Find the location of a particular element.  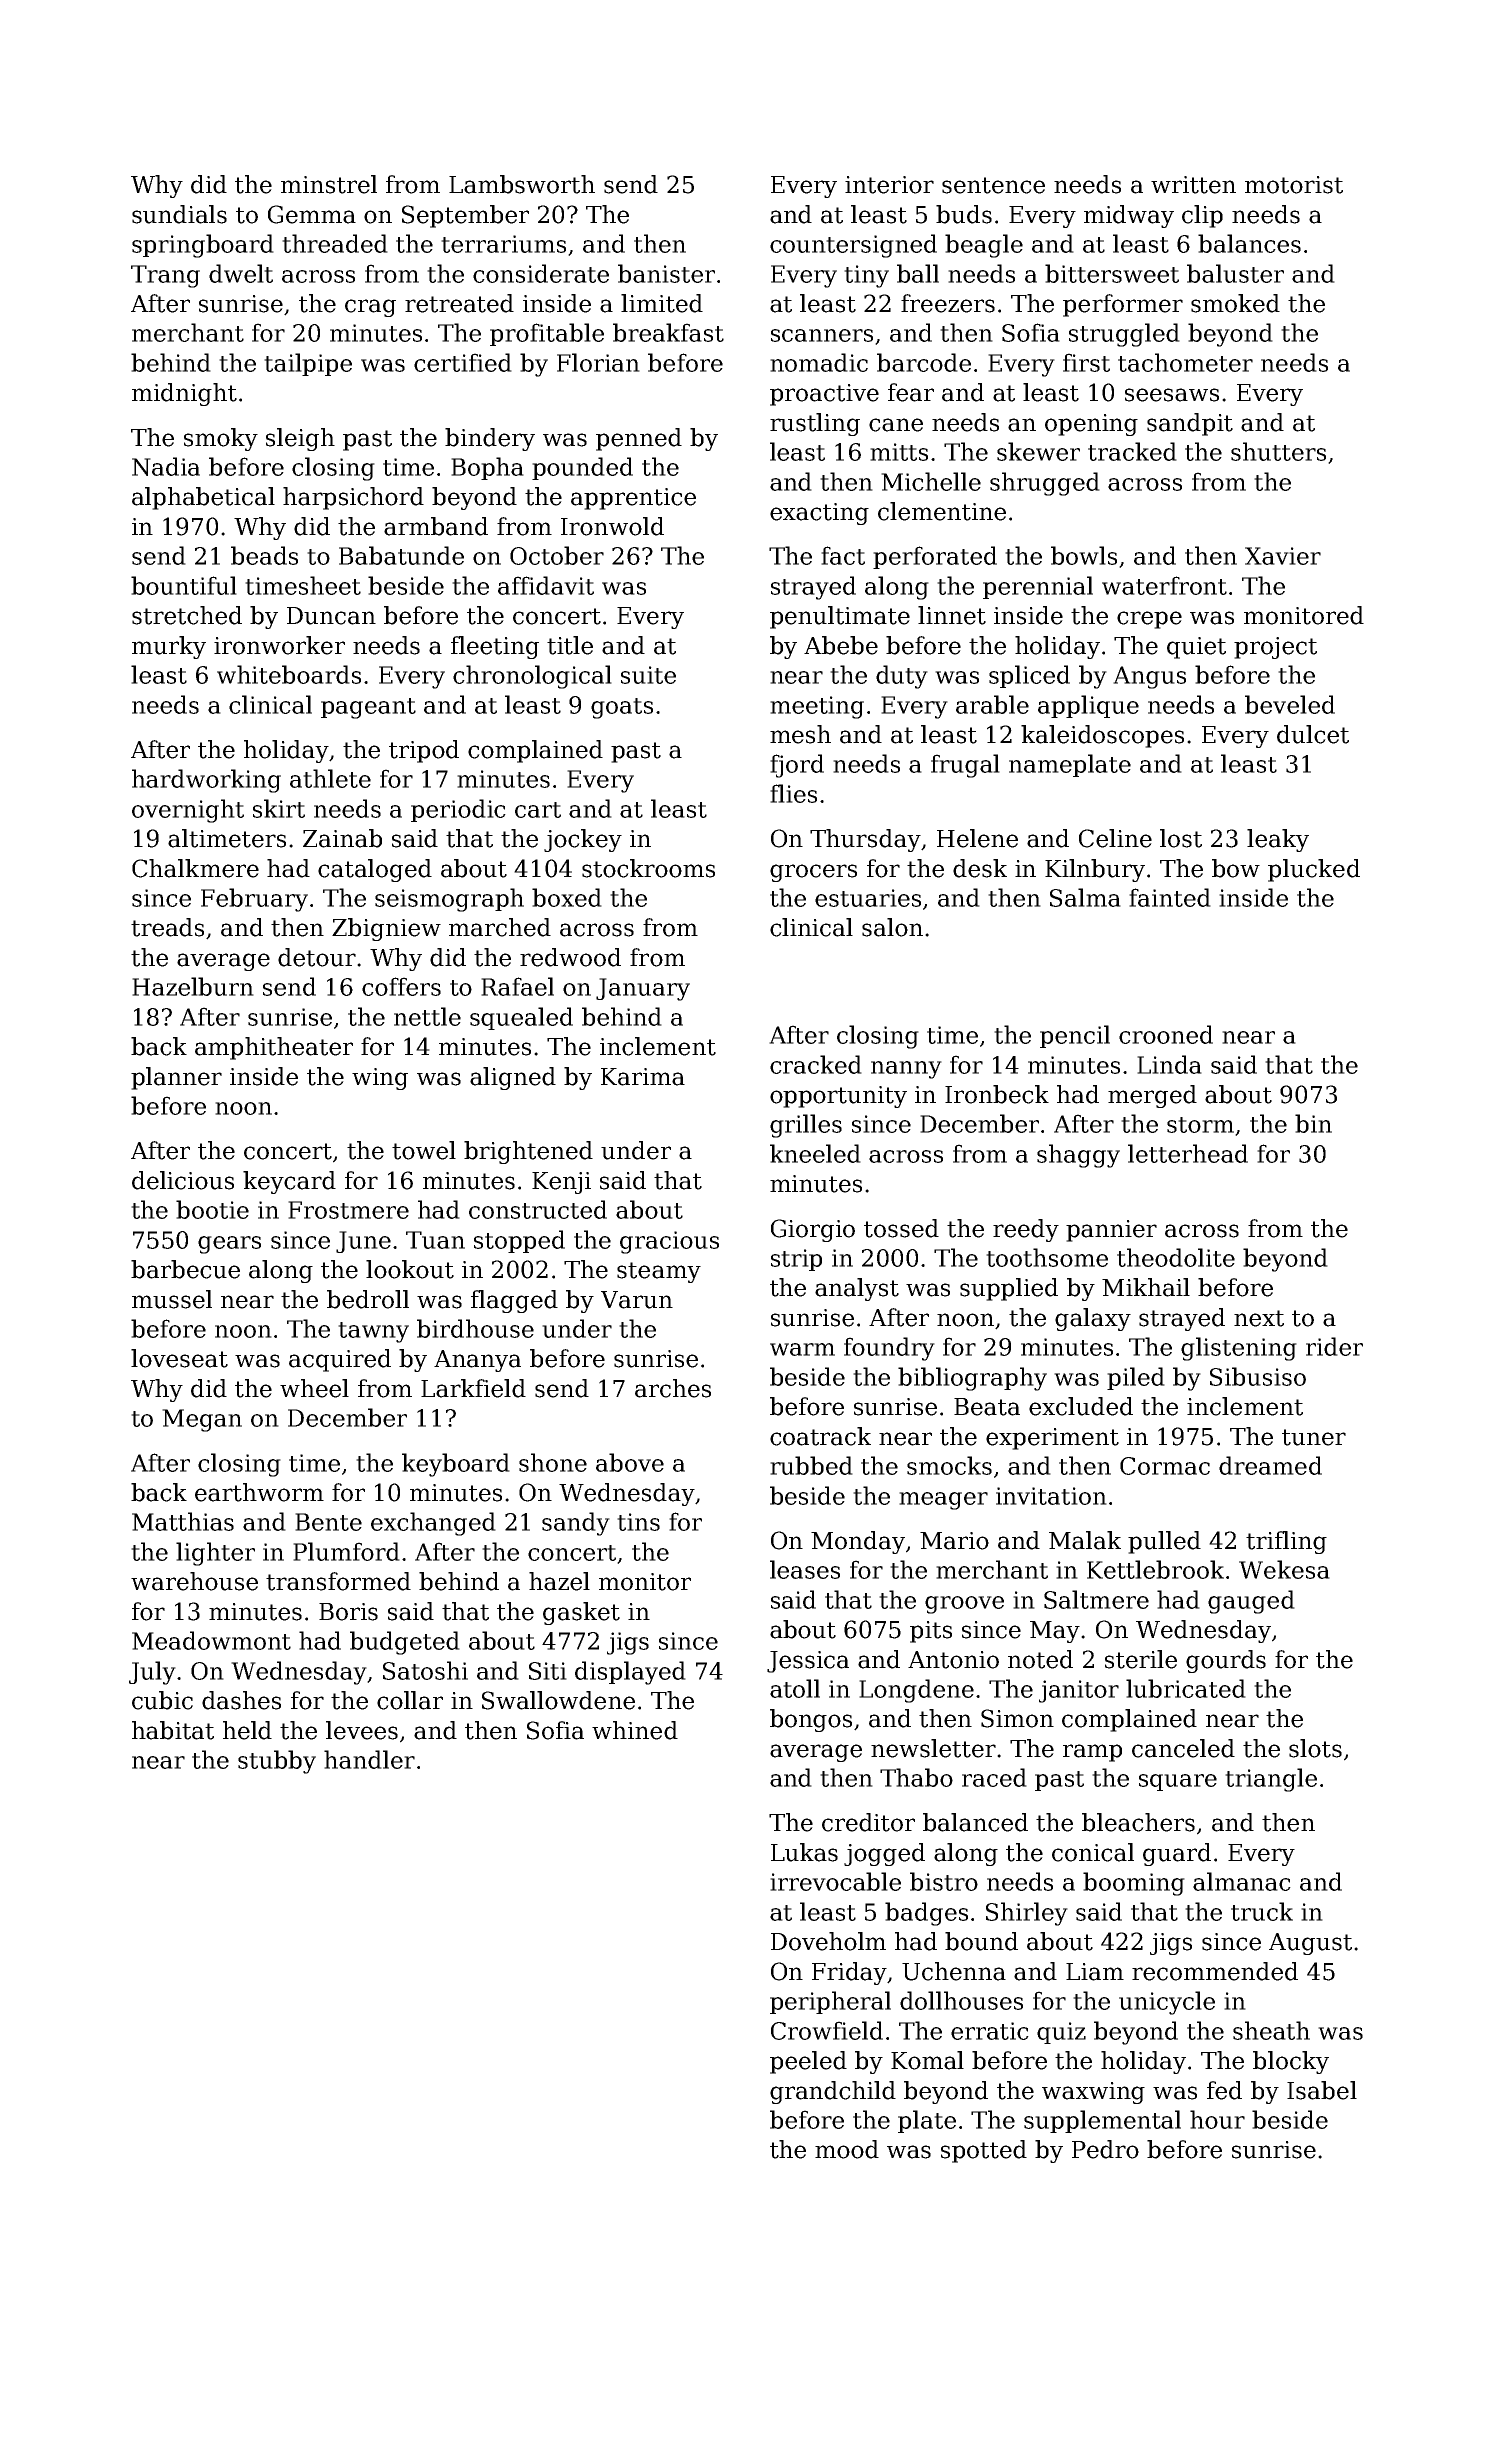

Pedro is located at coordinates (1105, 2149).
